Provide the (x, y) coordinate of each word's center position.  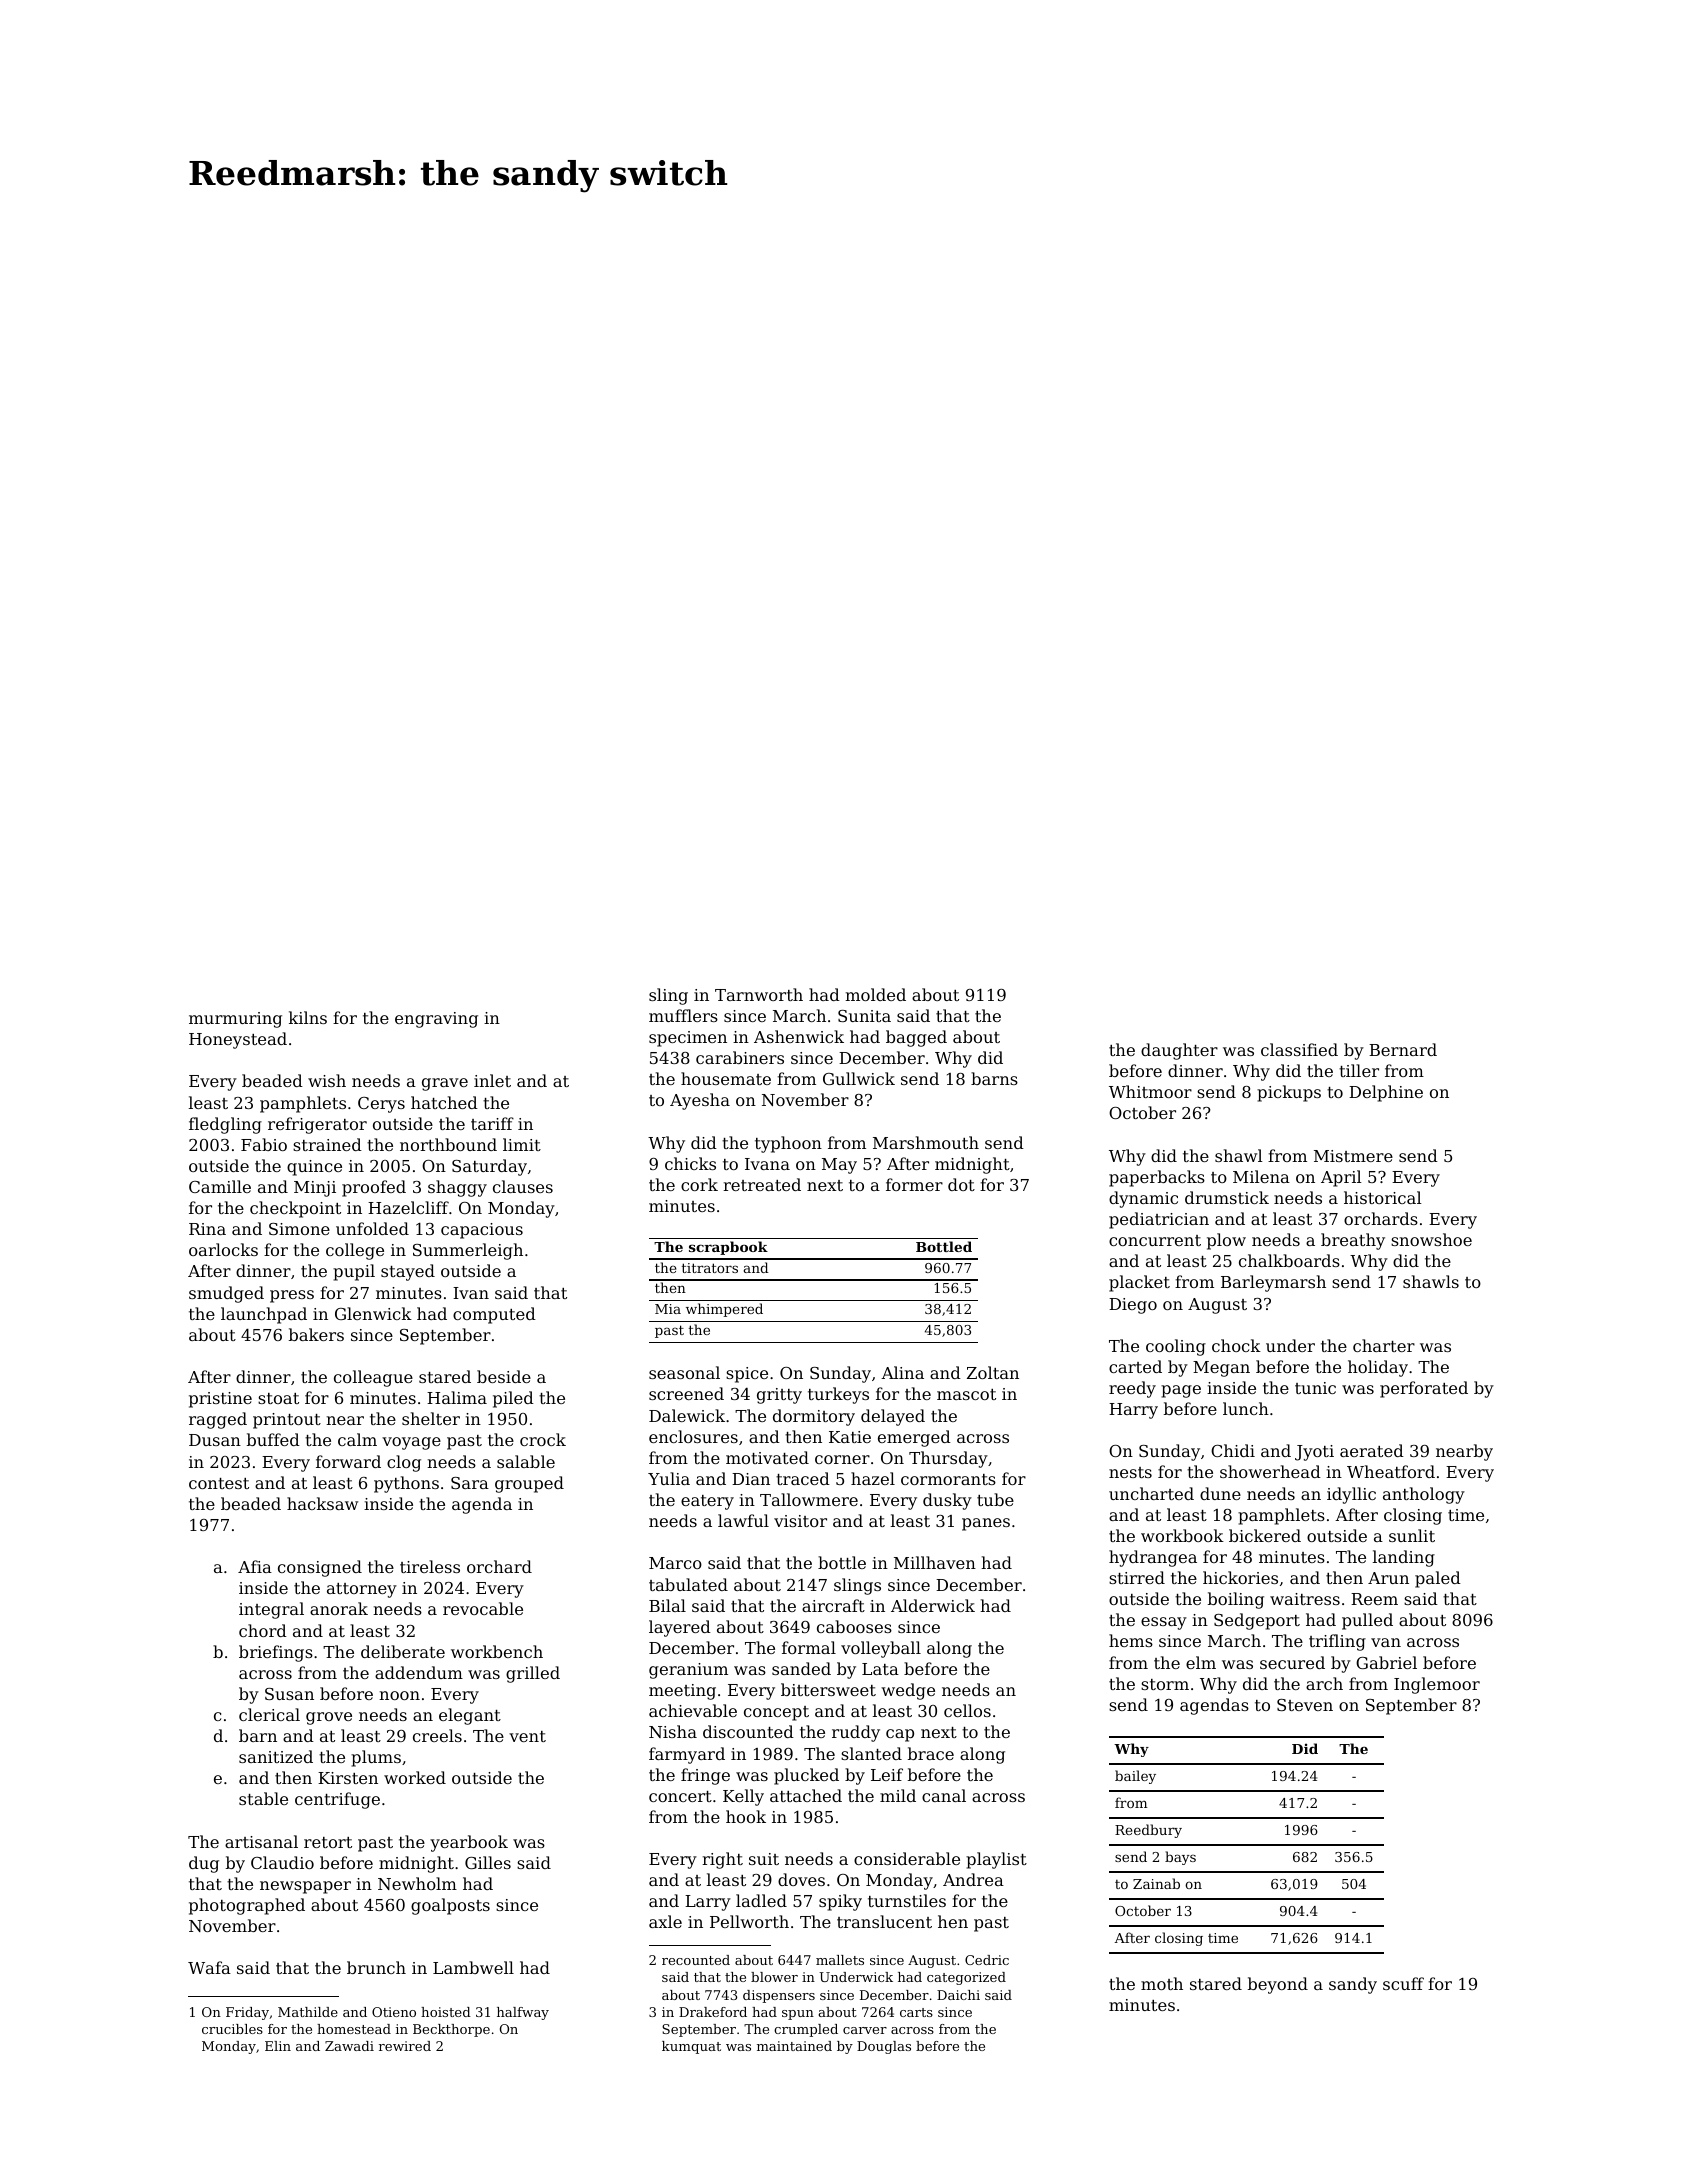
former (914, 1184)
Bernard (1403, 1049)
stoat (278, 1398)
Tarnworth (759, 994)
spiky (840, 1902)
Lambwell (473, 1967)
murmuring (235, 1020)
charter (1384, 1345)
